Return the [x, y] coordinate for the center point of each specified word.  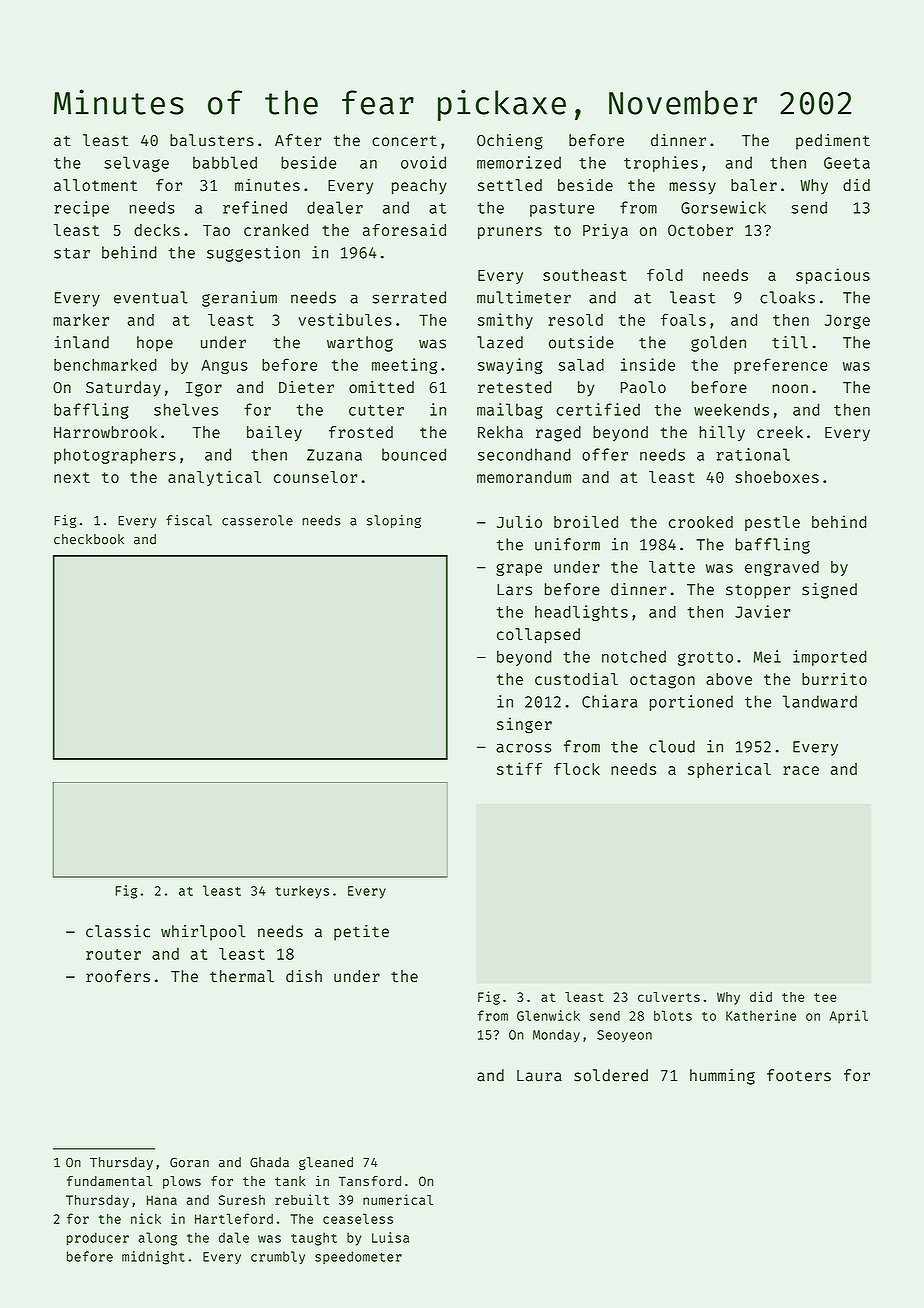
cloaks [787, 297]
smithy [505, 321]
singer [524, 725]
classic [118, 931]
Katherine [761, 1015]
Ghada [269, 1162]
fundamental [110, 1181]
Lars [514, 590]
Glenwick [548, 1015]
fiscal [189, 520]
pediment [833, 142]
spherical [729, 770]
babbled [225, 162]
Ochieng [510, 142]
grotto [705, 659]
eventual [151, 297]
